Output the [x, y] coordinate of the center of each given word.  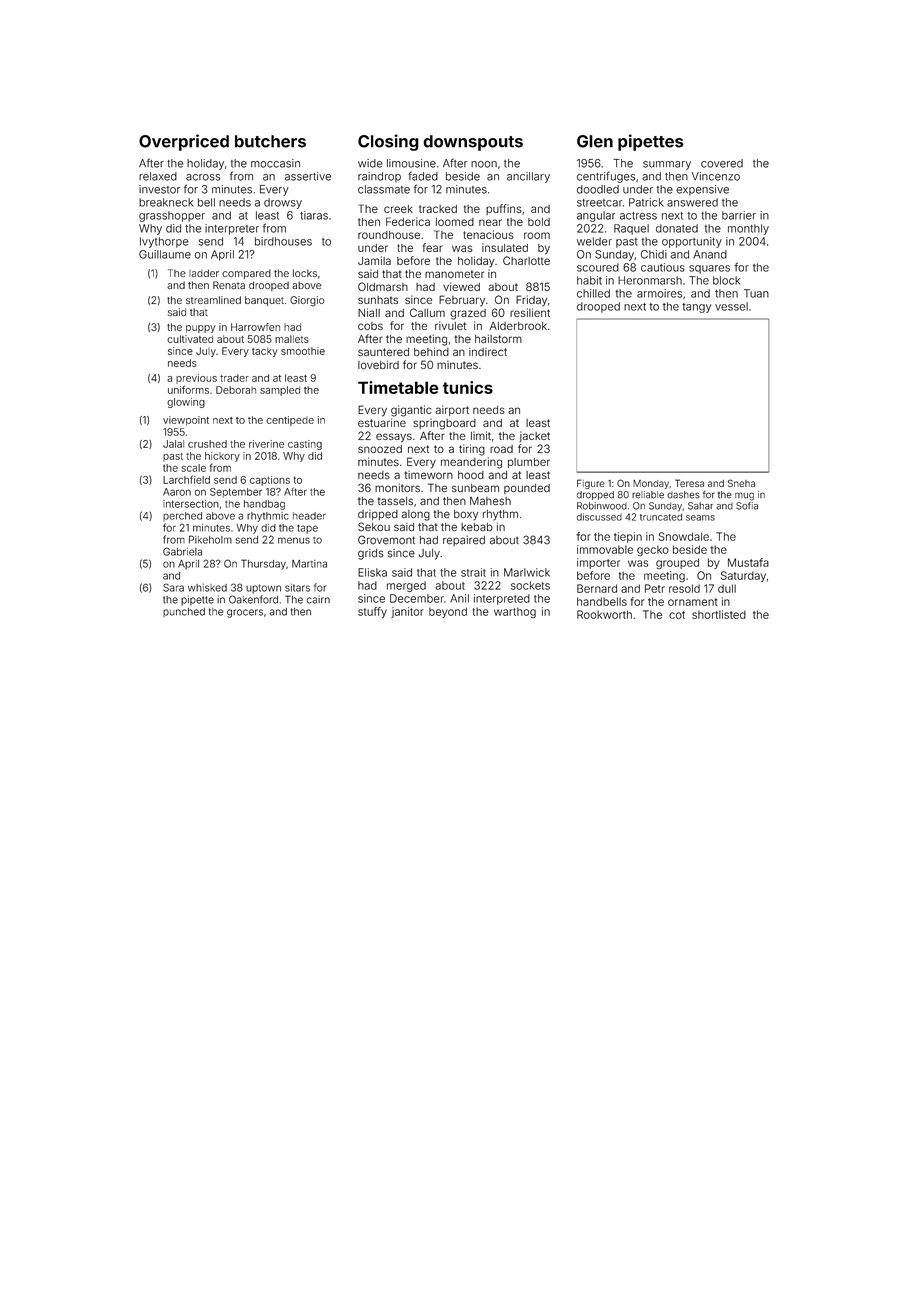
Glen [595, 141]
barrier [739, 215]
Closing [388, 142]
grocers [245, 613]
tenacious [488, 234]
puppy [200, 329]
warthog [515, 612]
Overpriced [184, 142]
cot [677, 615]
